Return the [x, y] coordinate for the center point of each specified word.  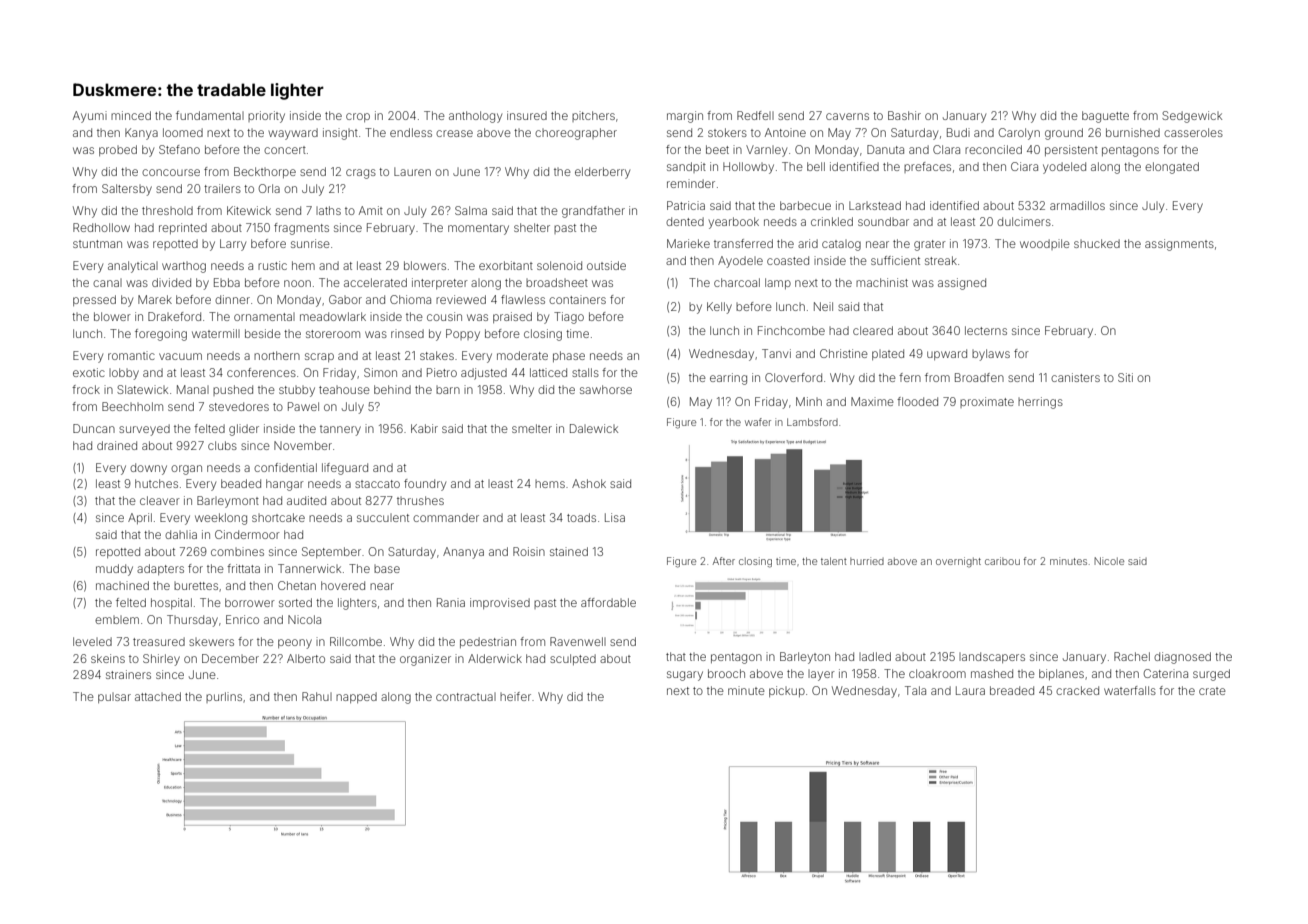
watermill [216, 333]
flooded [917, 401]
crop [358, 117]
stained [569, 551]
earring [728, 379]
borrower [250, 602]
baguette [1105, 117]
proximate [987, 402]
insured [527, 115]
